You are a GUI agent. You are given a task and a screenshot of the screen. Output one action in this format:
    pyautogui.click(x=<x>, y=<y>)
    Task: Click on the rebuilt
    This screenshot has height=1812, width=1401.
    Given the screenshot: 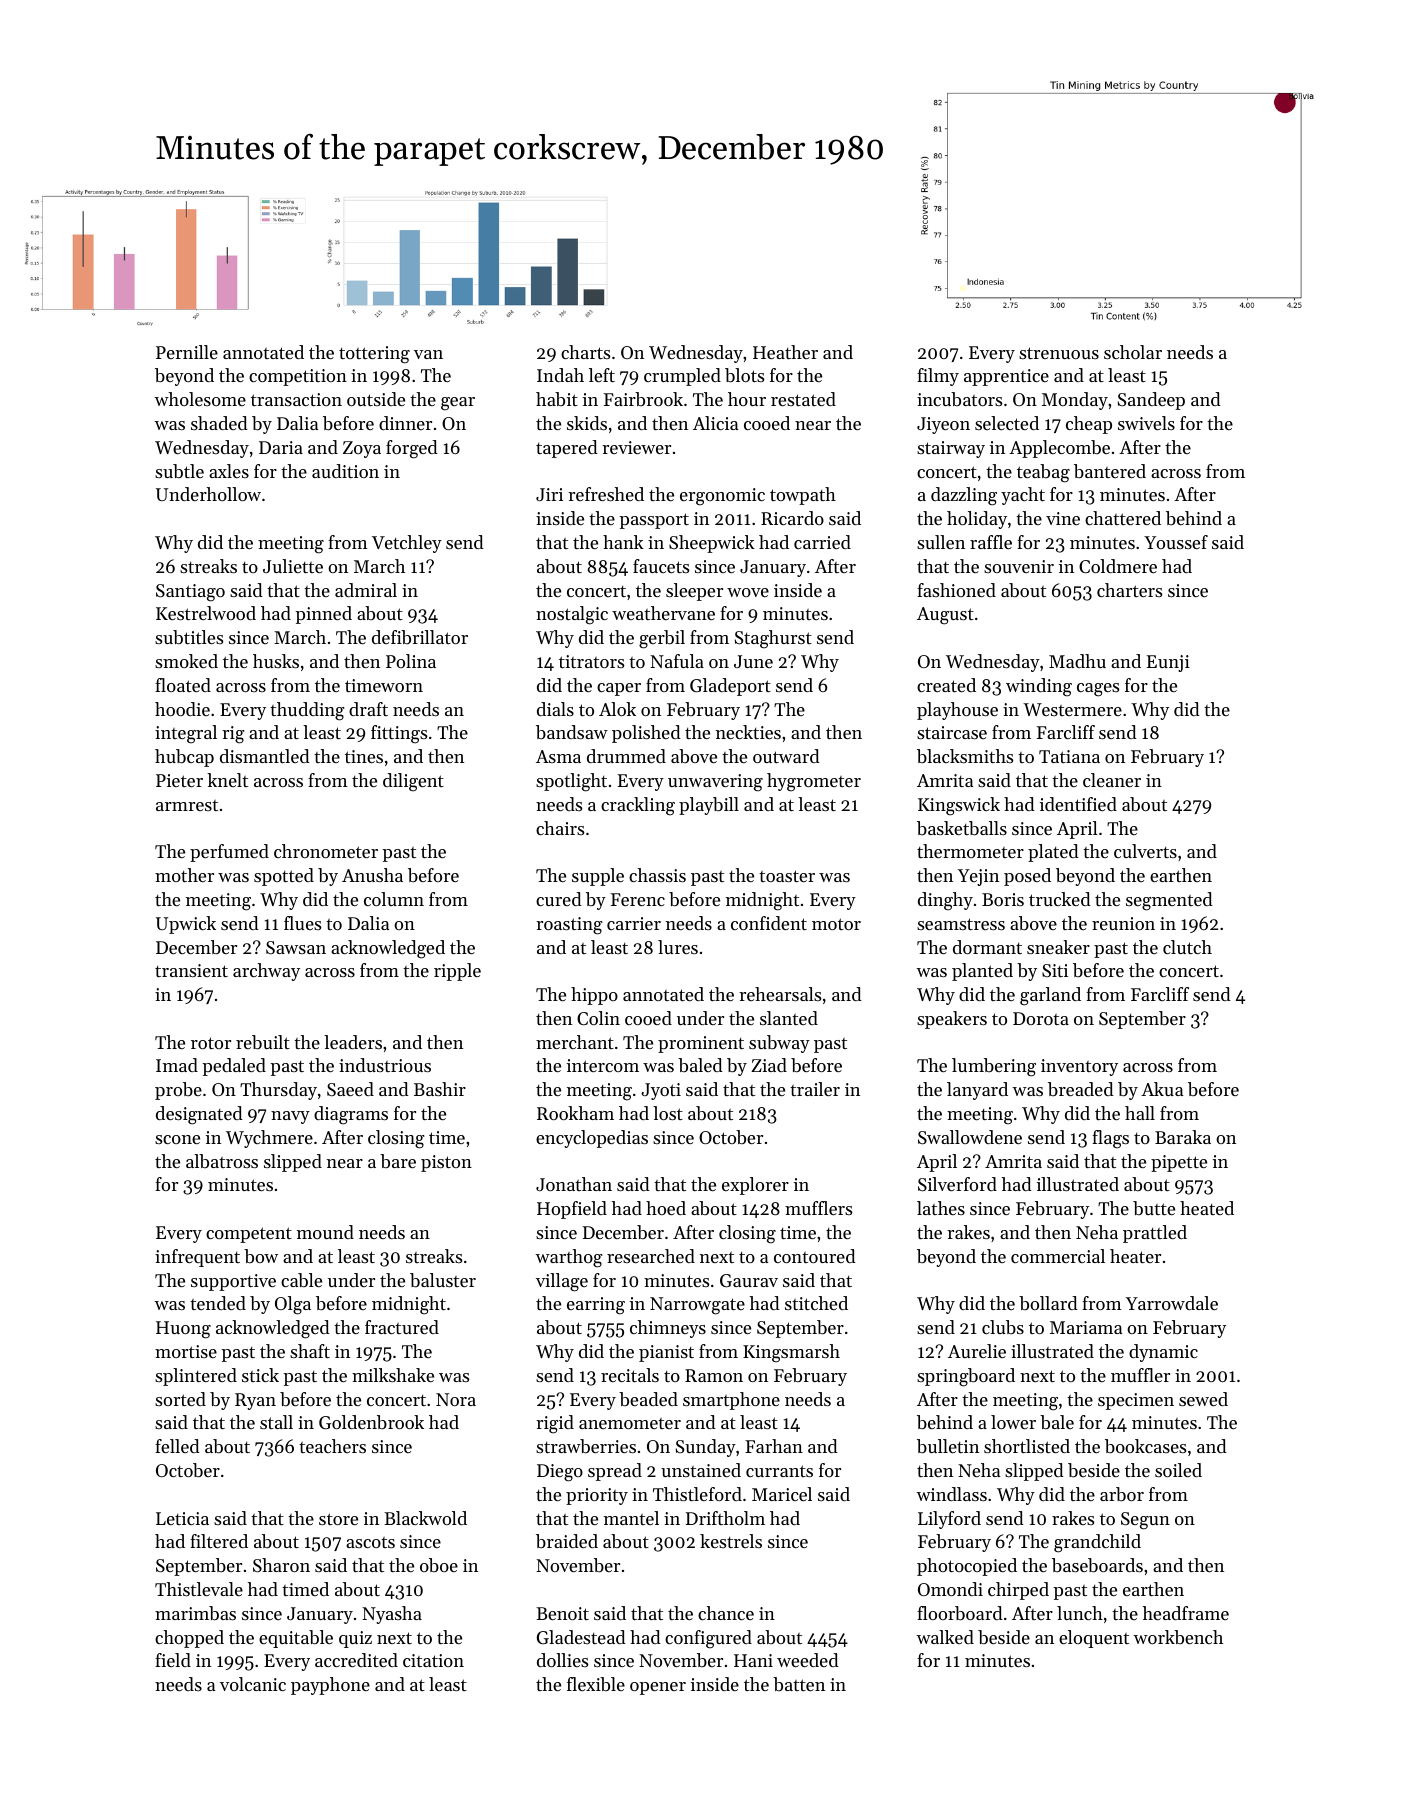 What is the action you would take?
    pyautogui.click(x=263, y=1042)
